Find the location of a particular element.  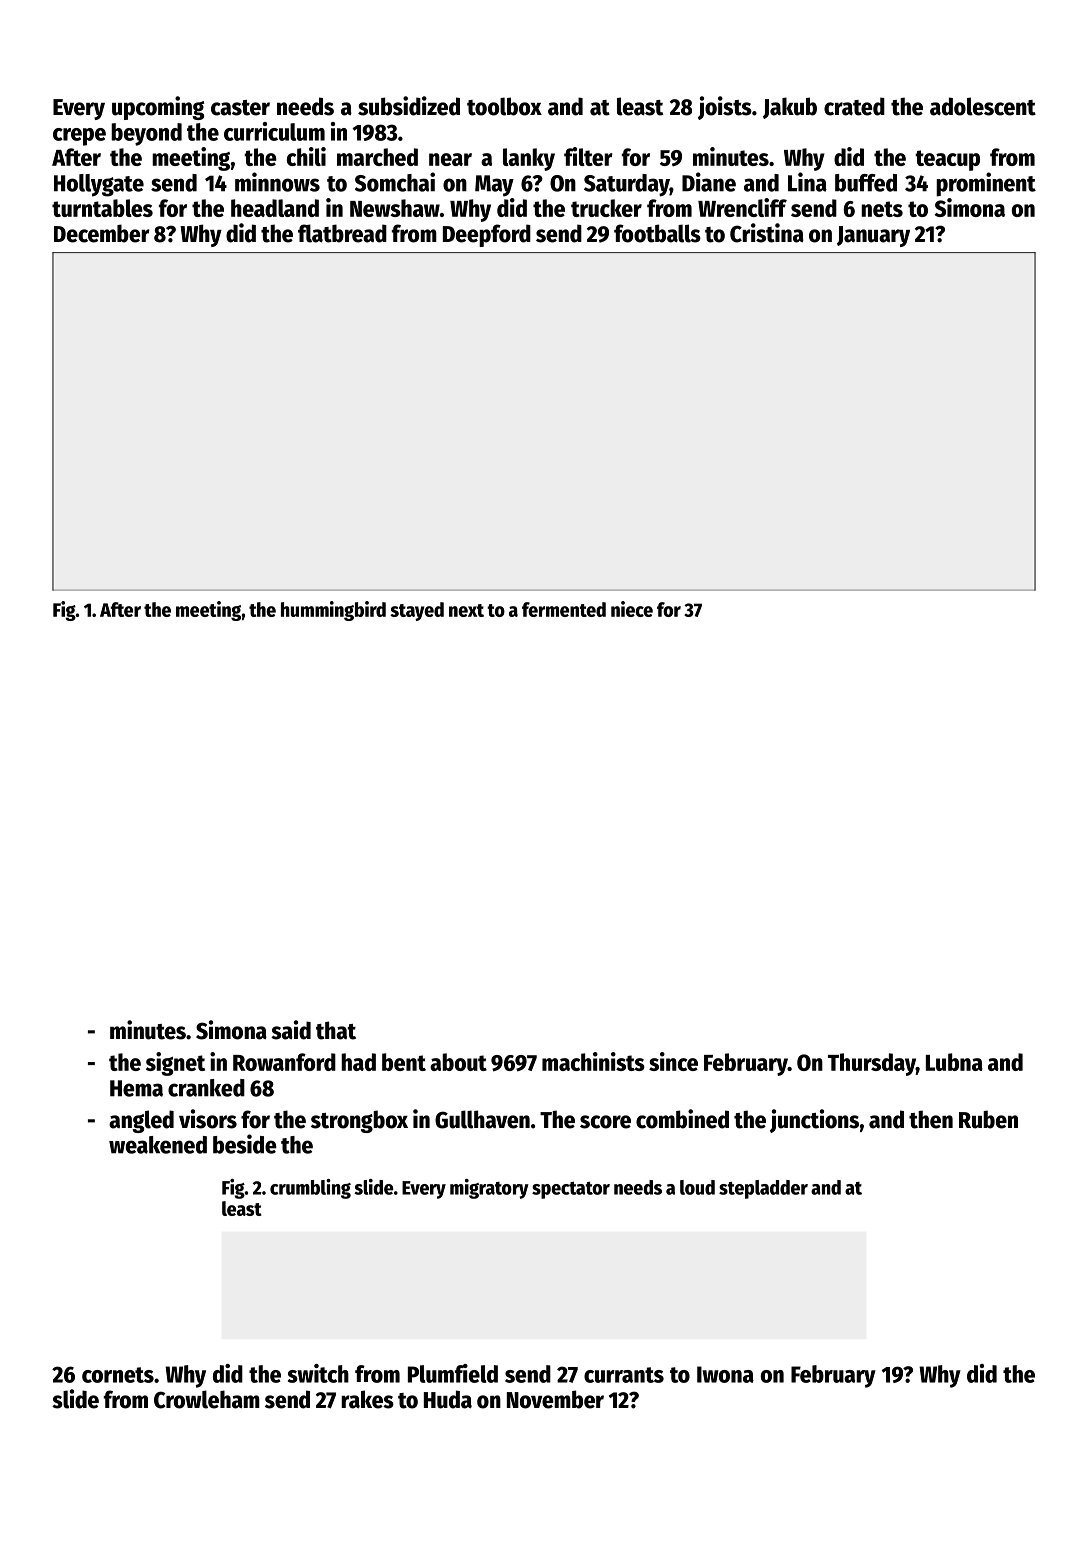

Crowleham is located at coordinates (207, 1399).
